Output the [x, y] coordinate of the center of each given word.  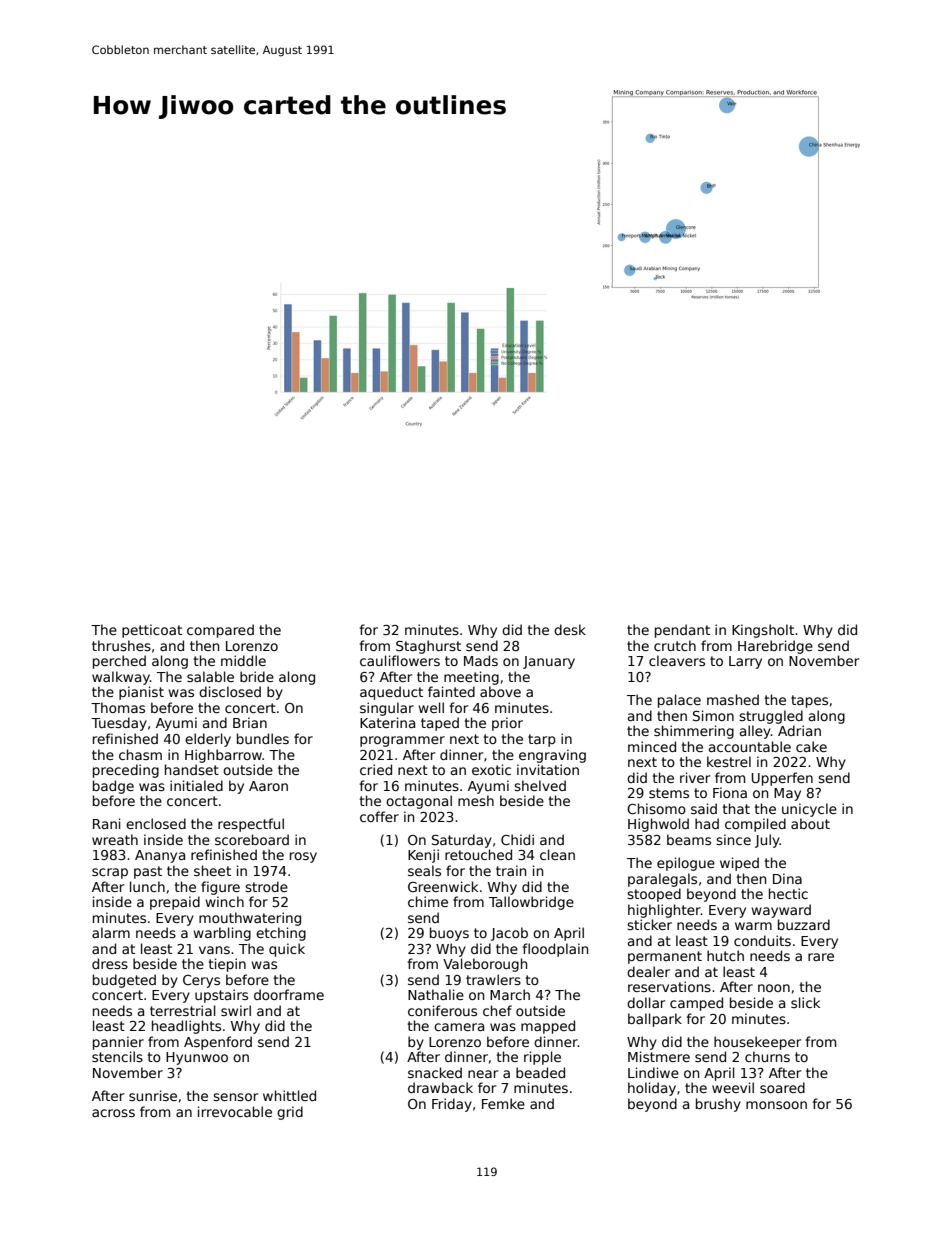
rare [821, 957]
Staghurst [428, 647]
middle [243, 660]
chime [428, 901]
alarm [111, 932]
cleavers [677, 660]
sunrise [153, 1095]
